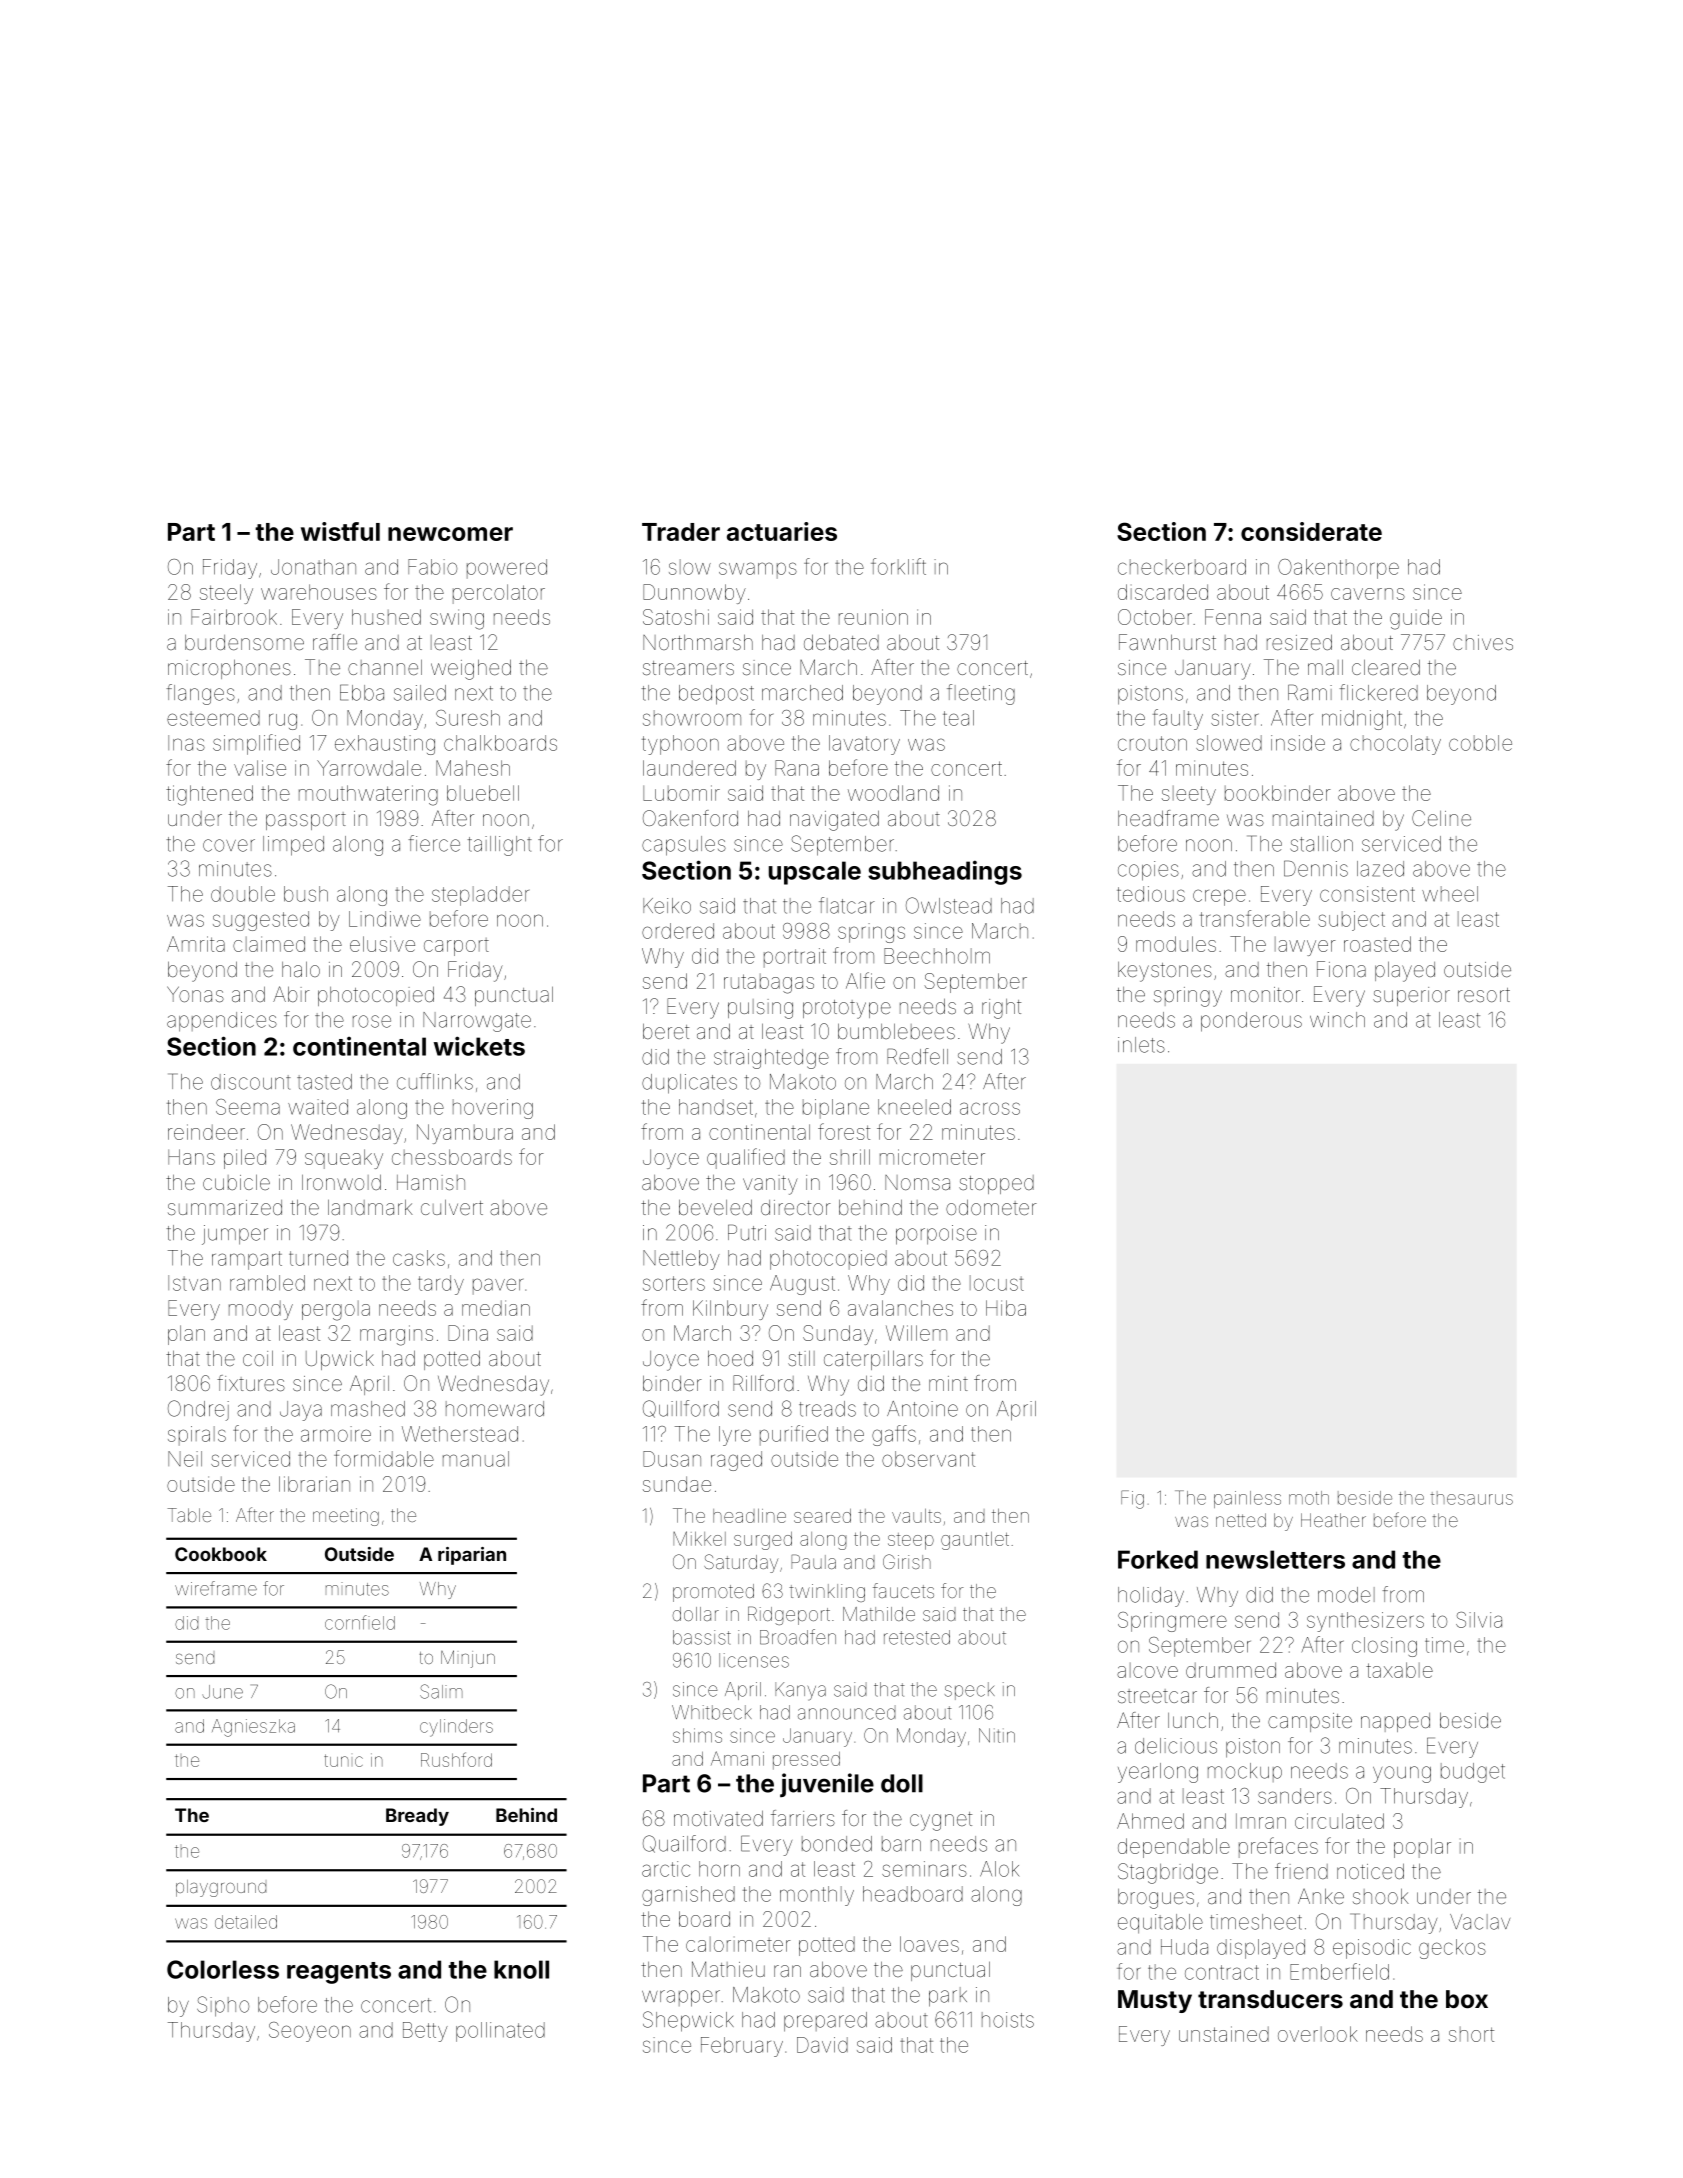 The width and height of the screenshot is (1683, 2178). Describe the element at coordinates (949, 905) in the screenshot. I see `Owlstead` at that location.
